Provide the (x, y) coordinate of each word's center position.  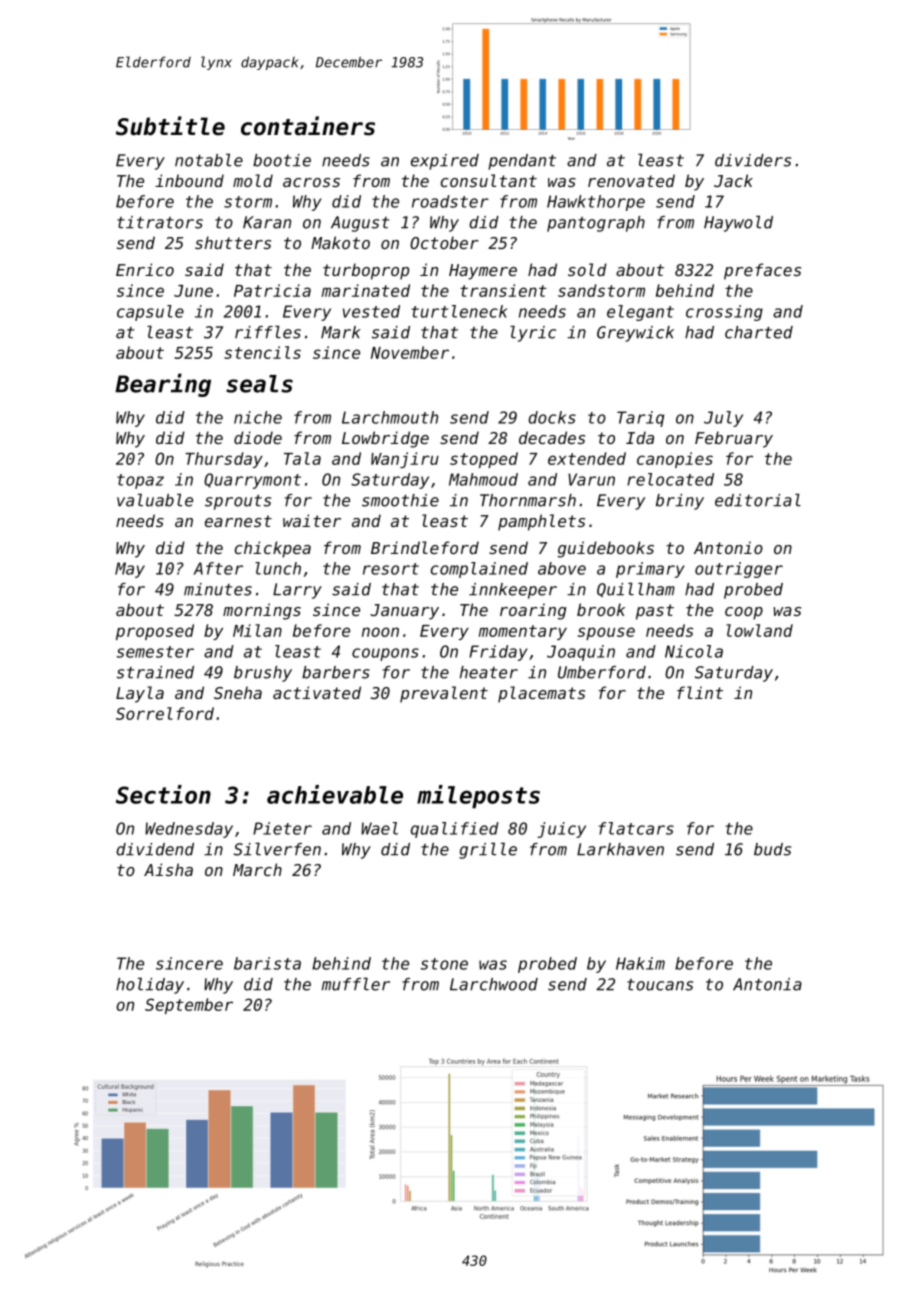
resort (391, 569)
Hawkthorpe (596, 203)
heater (489, 672)
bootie (282, 160)
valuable (155, 500)
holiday (150, 986)
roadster (450, 201)
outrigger (739, 570)
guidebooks (606, 549)
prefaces (762, 271)
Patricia (272, 290)
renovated (631, 180)
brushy (263, 674)
